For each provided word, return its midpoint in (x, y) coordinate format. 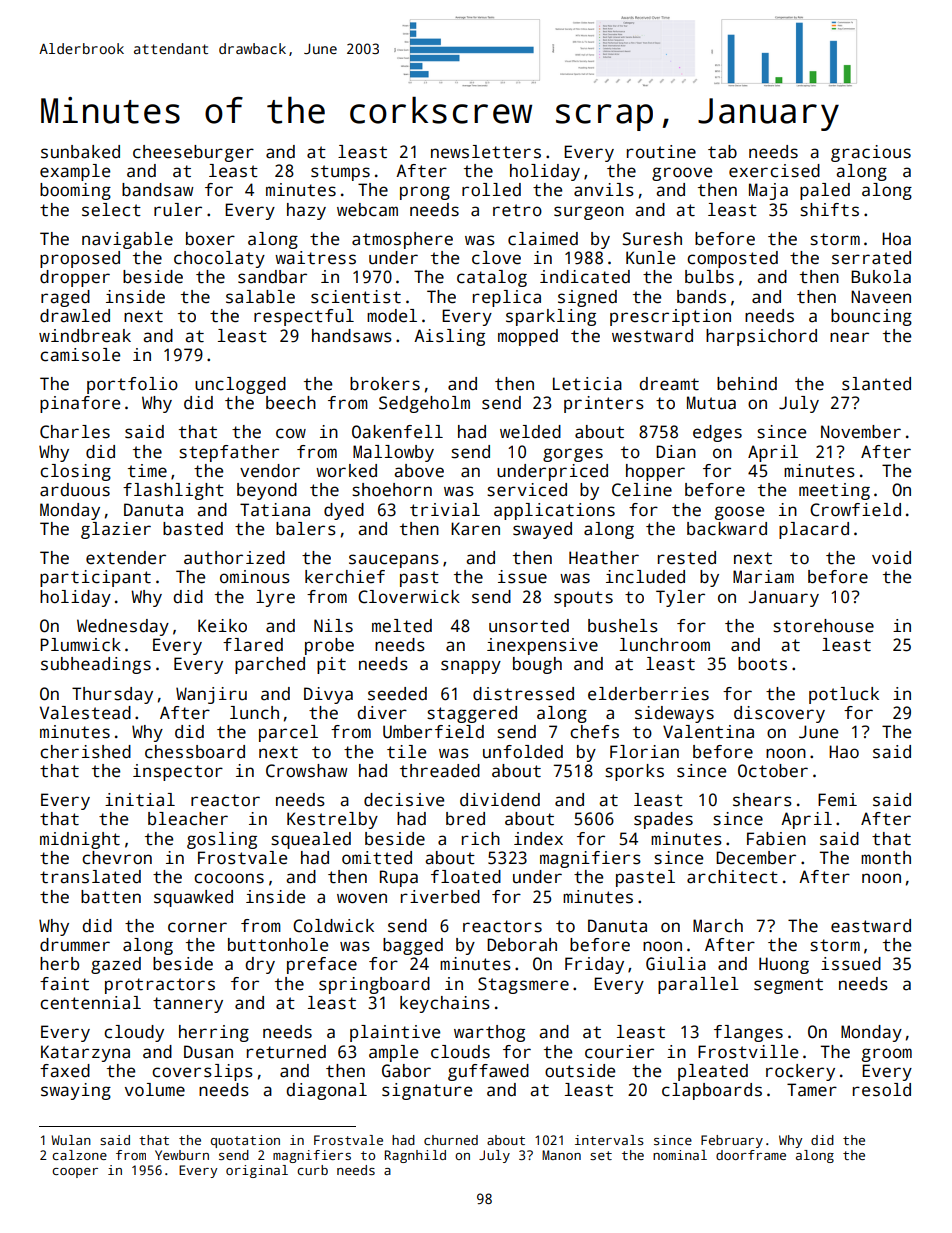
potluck (844, 695)
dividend (500, 800)
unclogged (240, 385)
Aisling (449, 337)
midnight (80, 840)
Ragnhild (415, 1156)
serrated (871, 258)
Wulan (71, 1140)
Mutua (711, 403)
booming (75, 191)
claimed (543, 239)
